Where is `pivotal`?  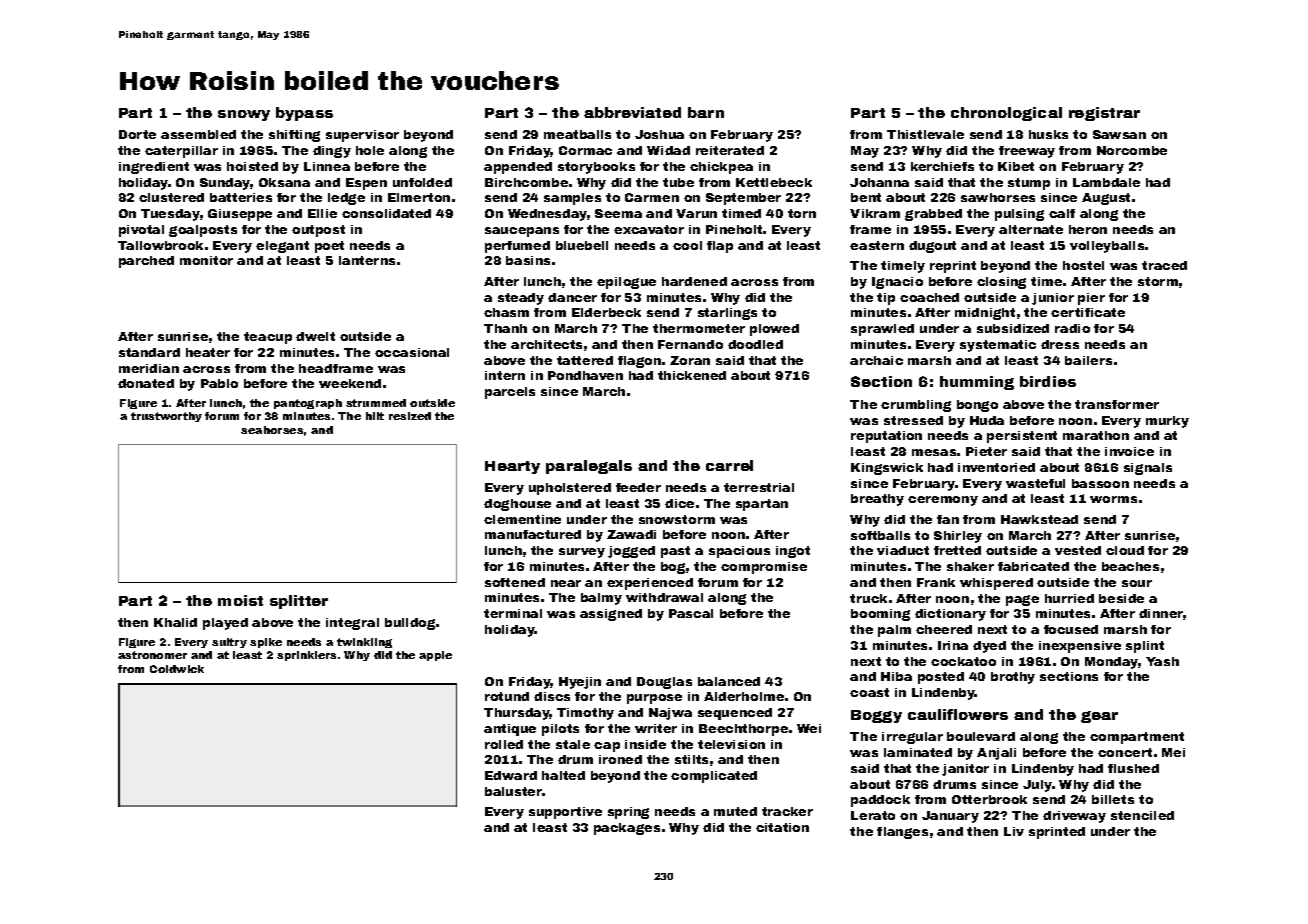 pivotal is located at coordinates (141, 231).
